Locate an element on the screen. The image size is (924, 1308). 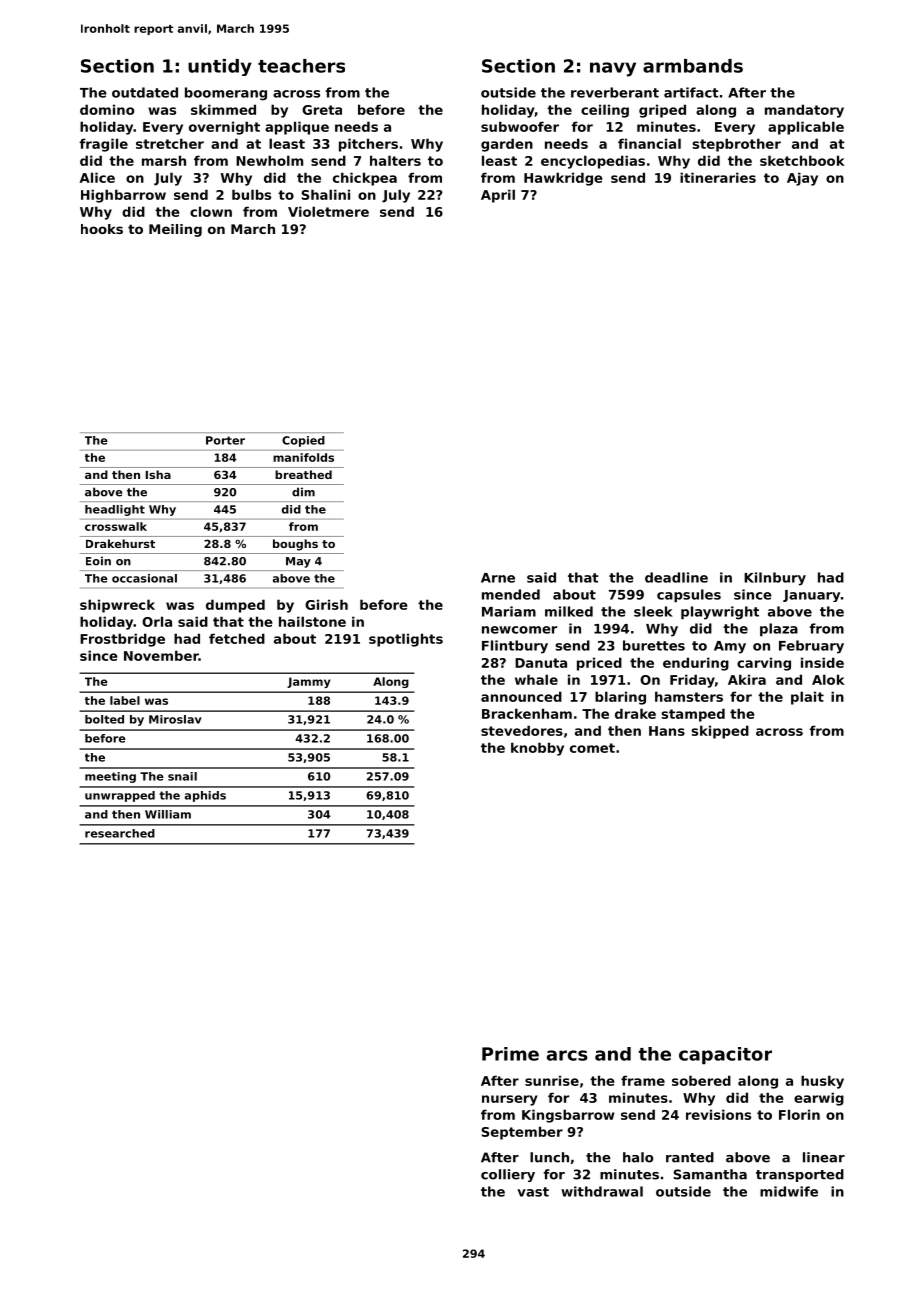
Jammy is located at coordinates (309, 682).
